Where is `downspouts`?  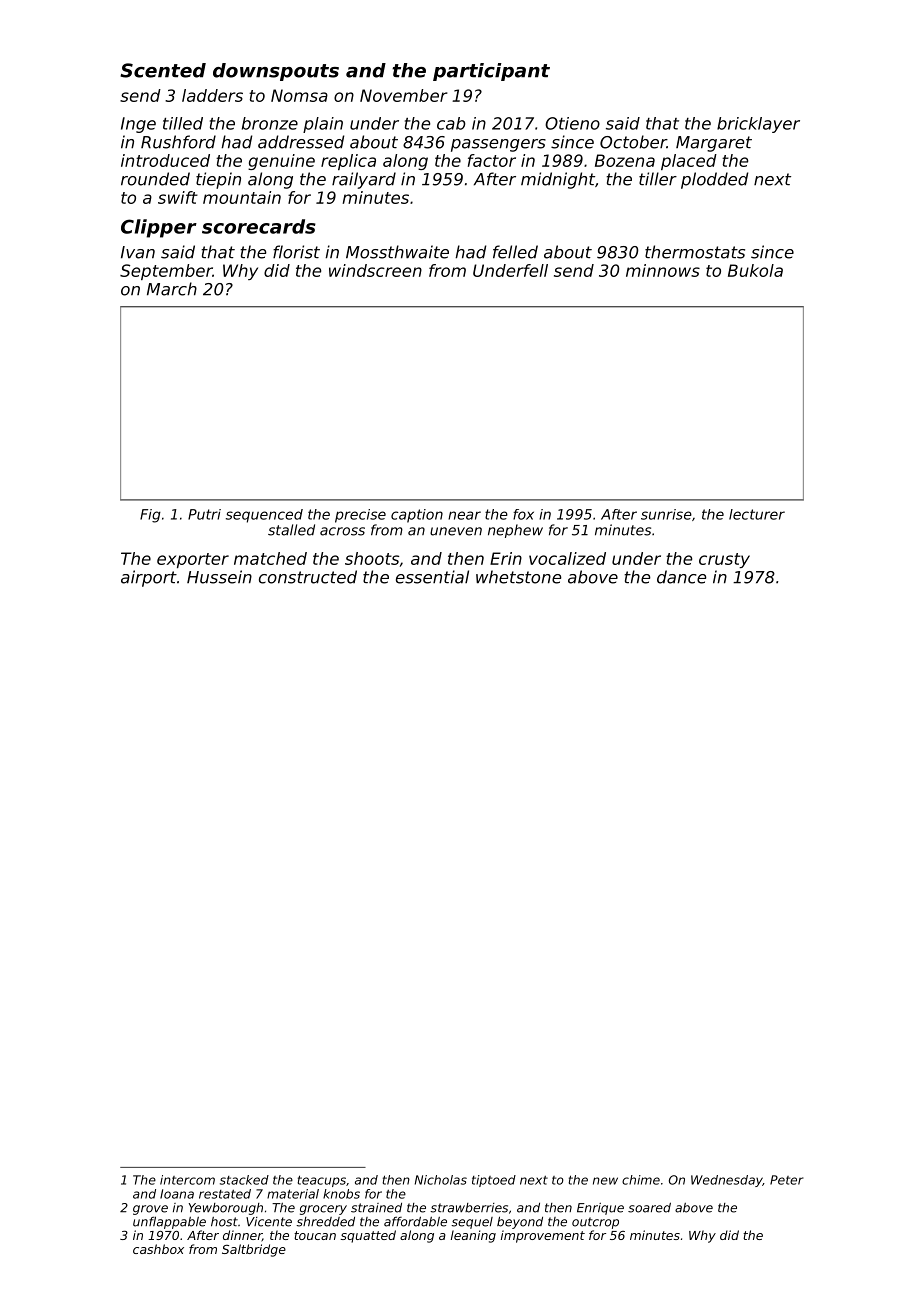
downspouts is located at coordinates (276, 72).
